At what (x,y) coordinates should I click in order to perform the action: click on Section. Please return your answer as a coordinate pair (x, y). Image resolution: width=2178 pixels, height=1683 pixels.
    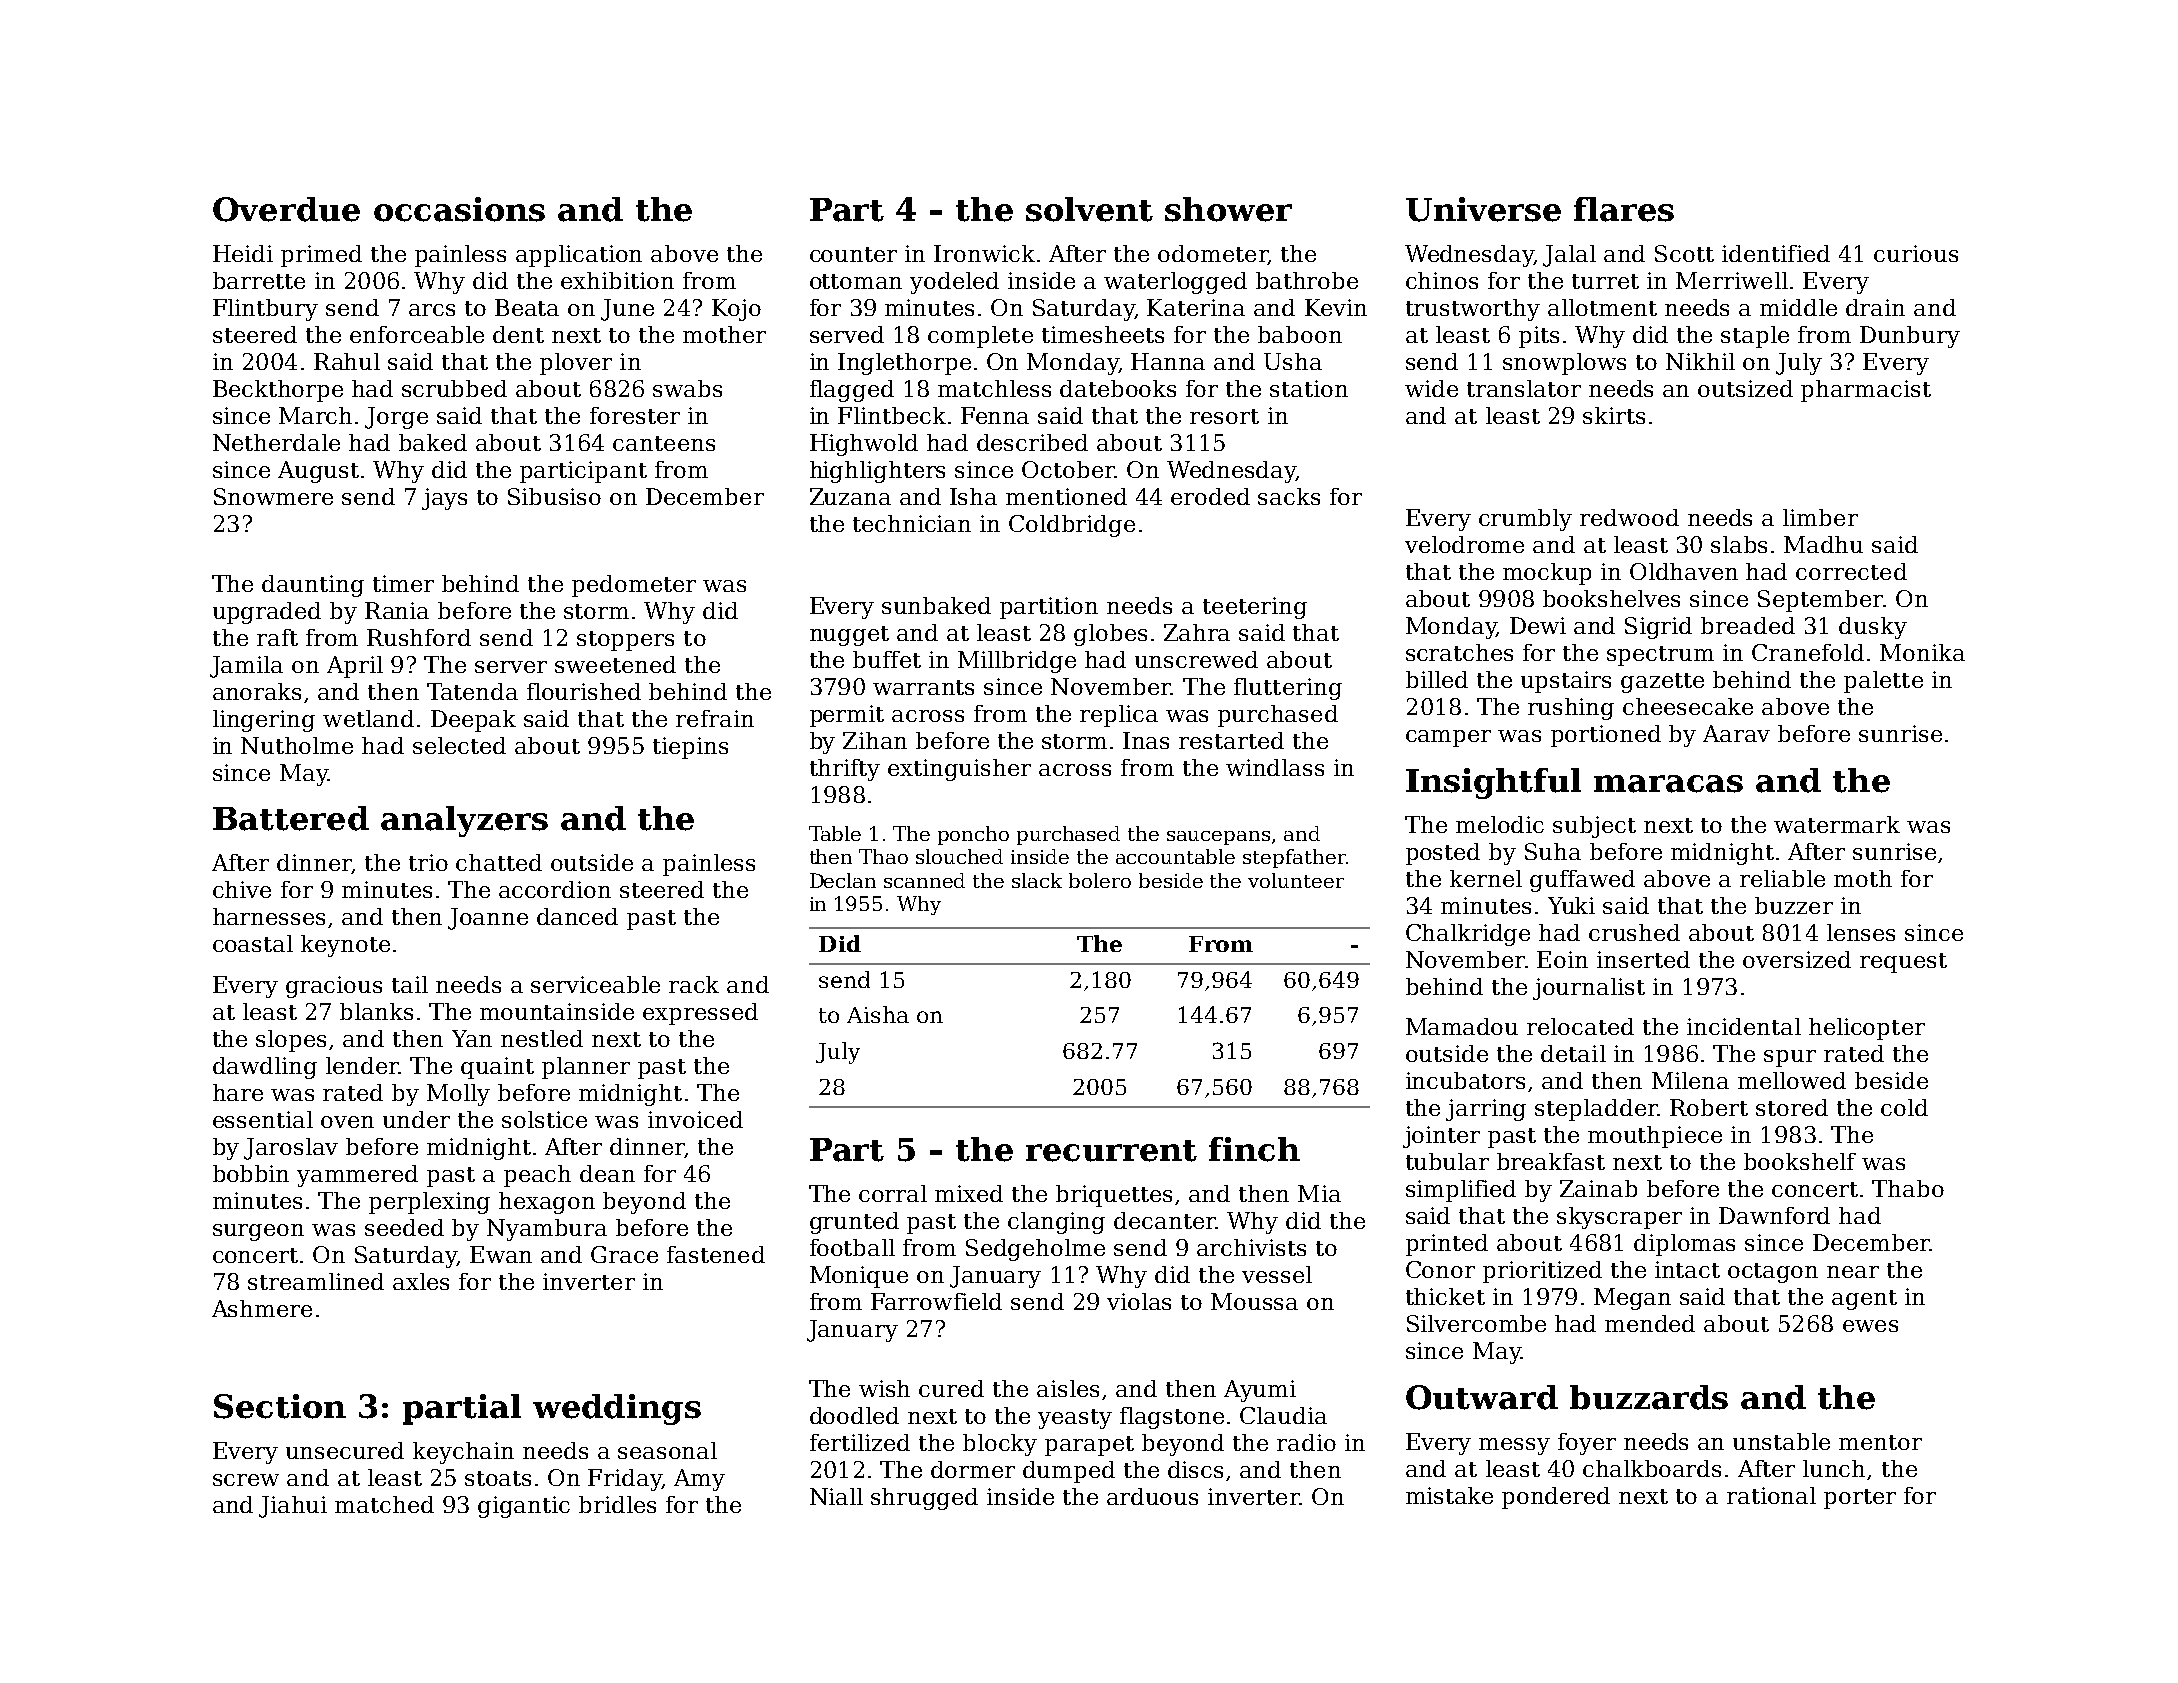
    Looking at the image, I should click on (280, 1406).
